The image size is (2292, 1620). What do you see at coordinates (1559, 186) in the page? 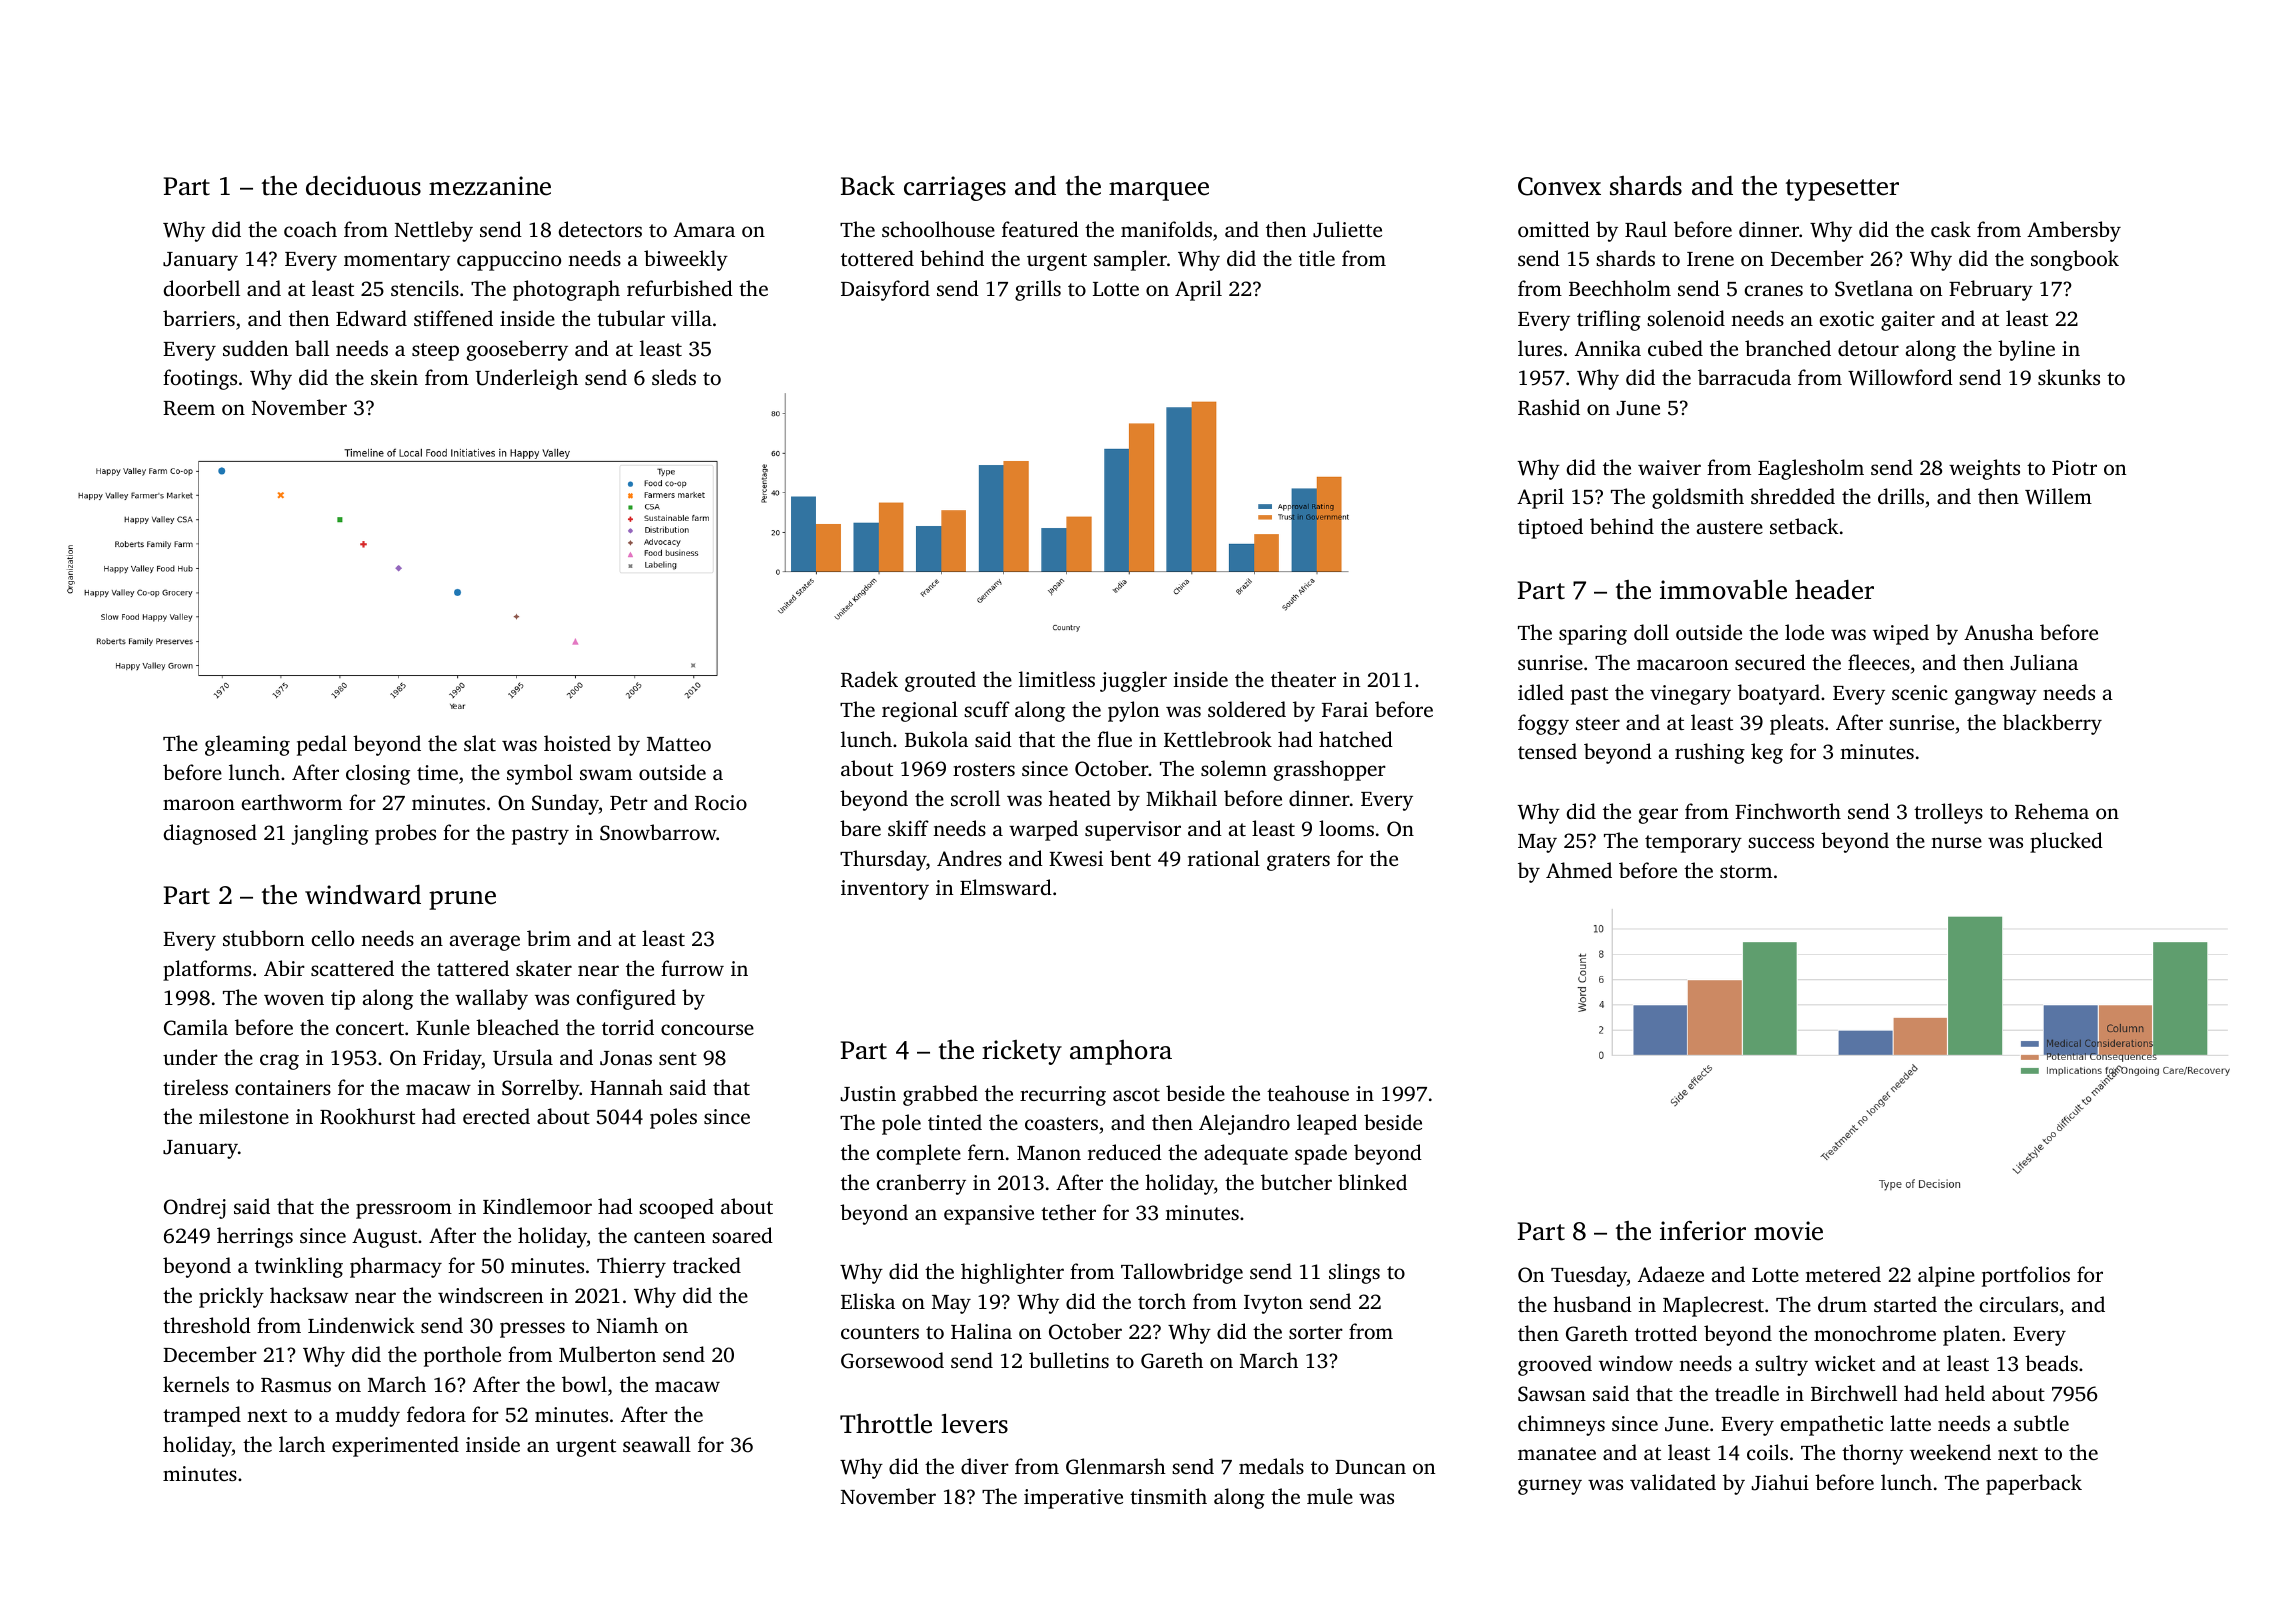
I see `Convex` at bounding box center [1559, 186].
